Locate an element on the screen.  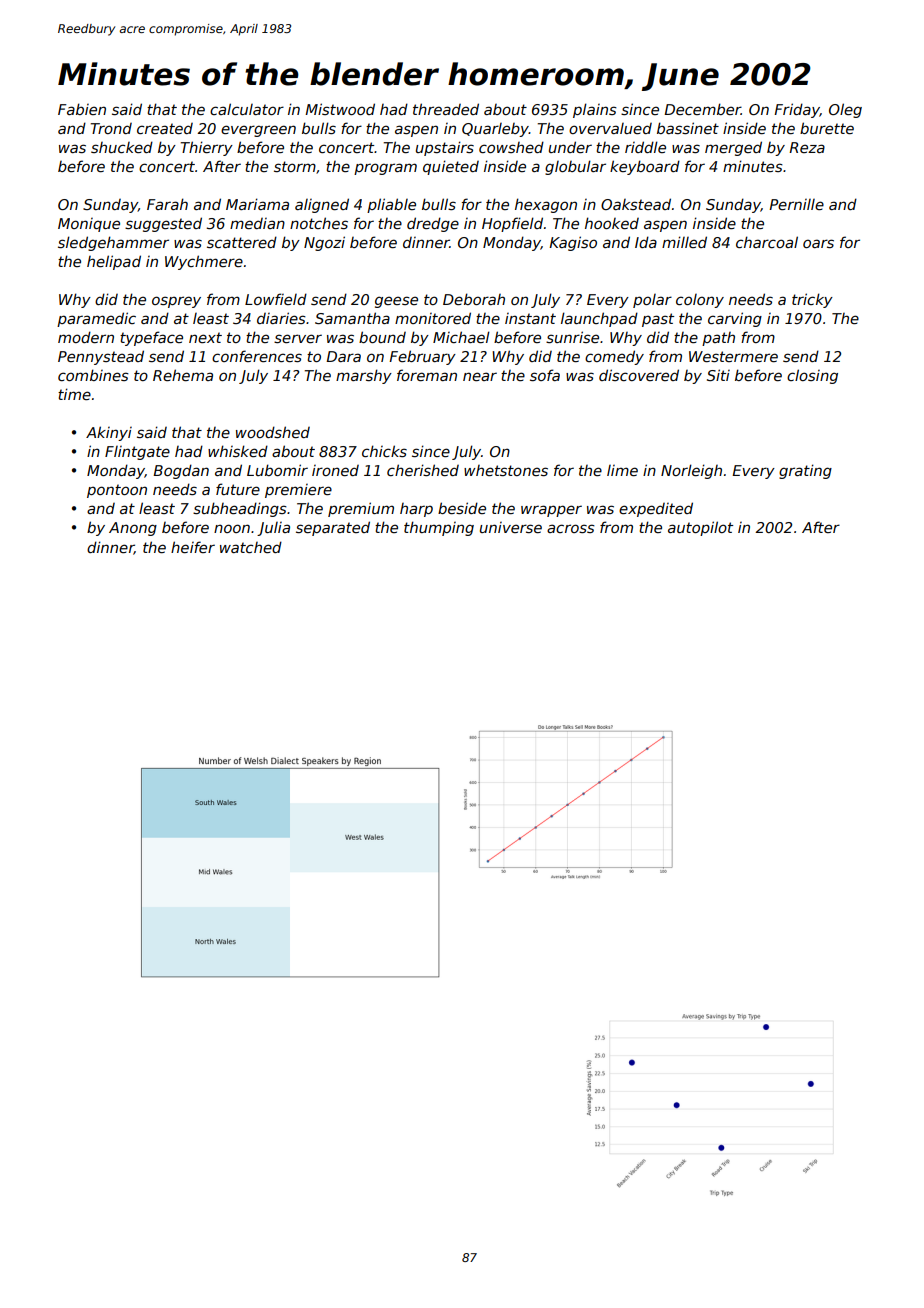
polar is located at coordinates (652, 301).
